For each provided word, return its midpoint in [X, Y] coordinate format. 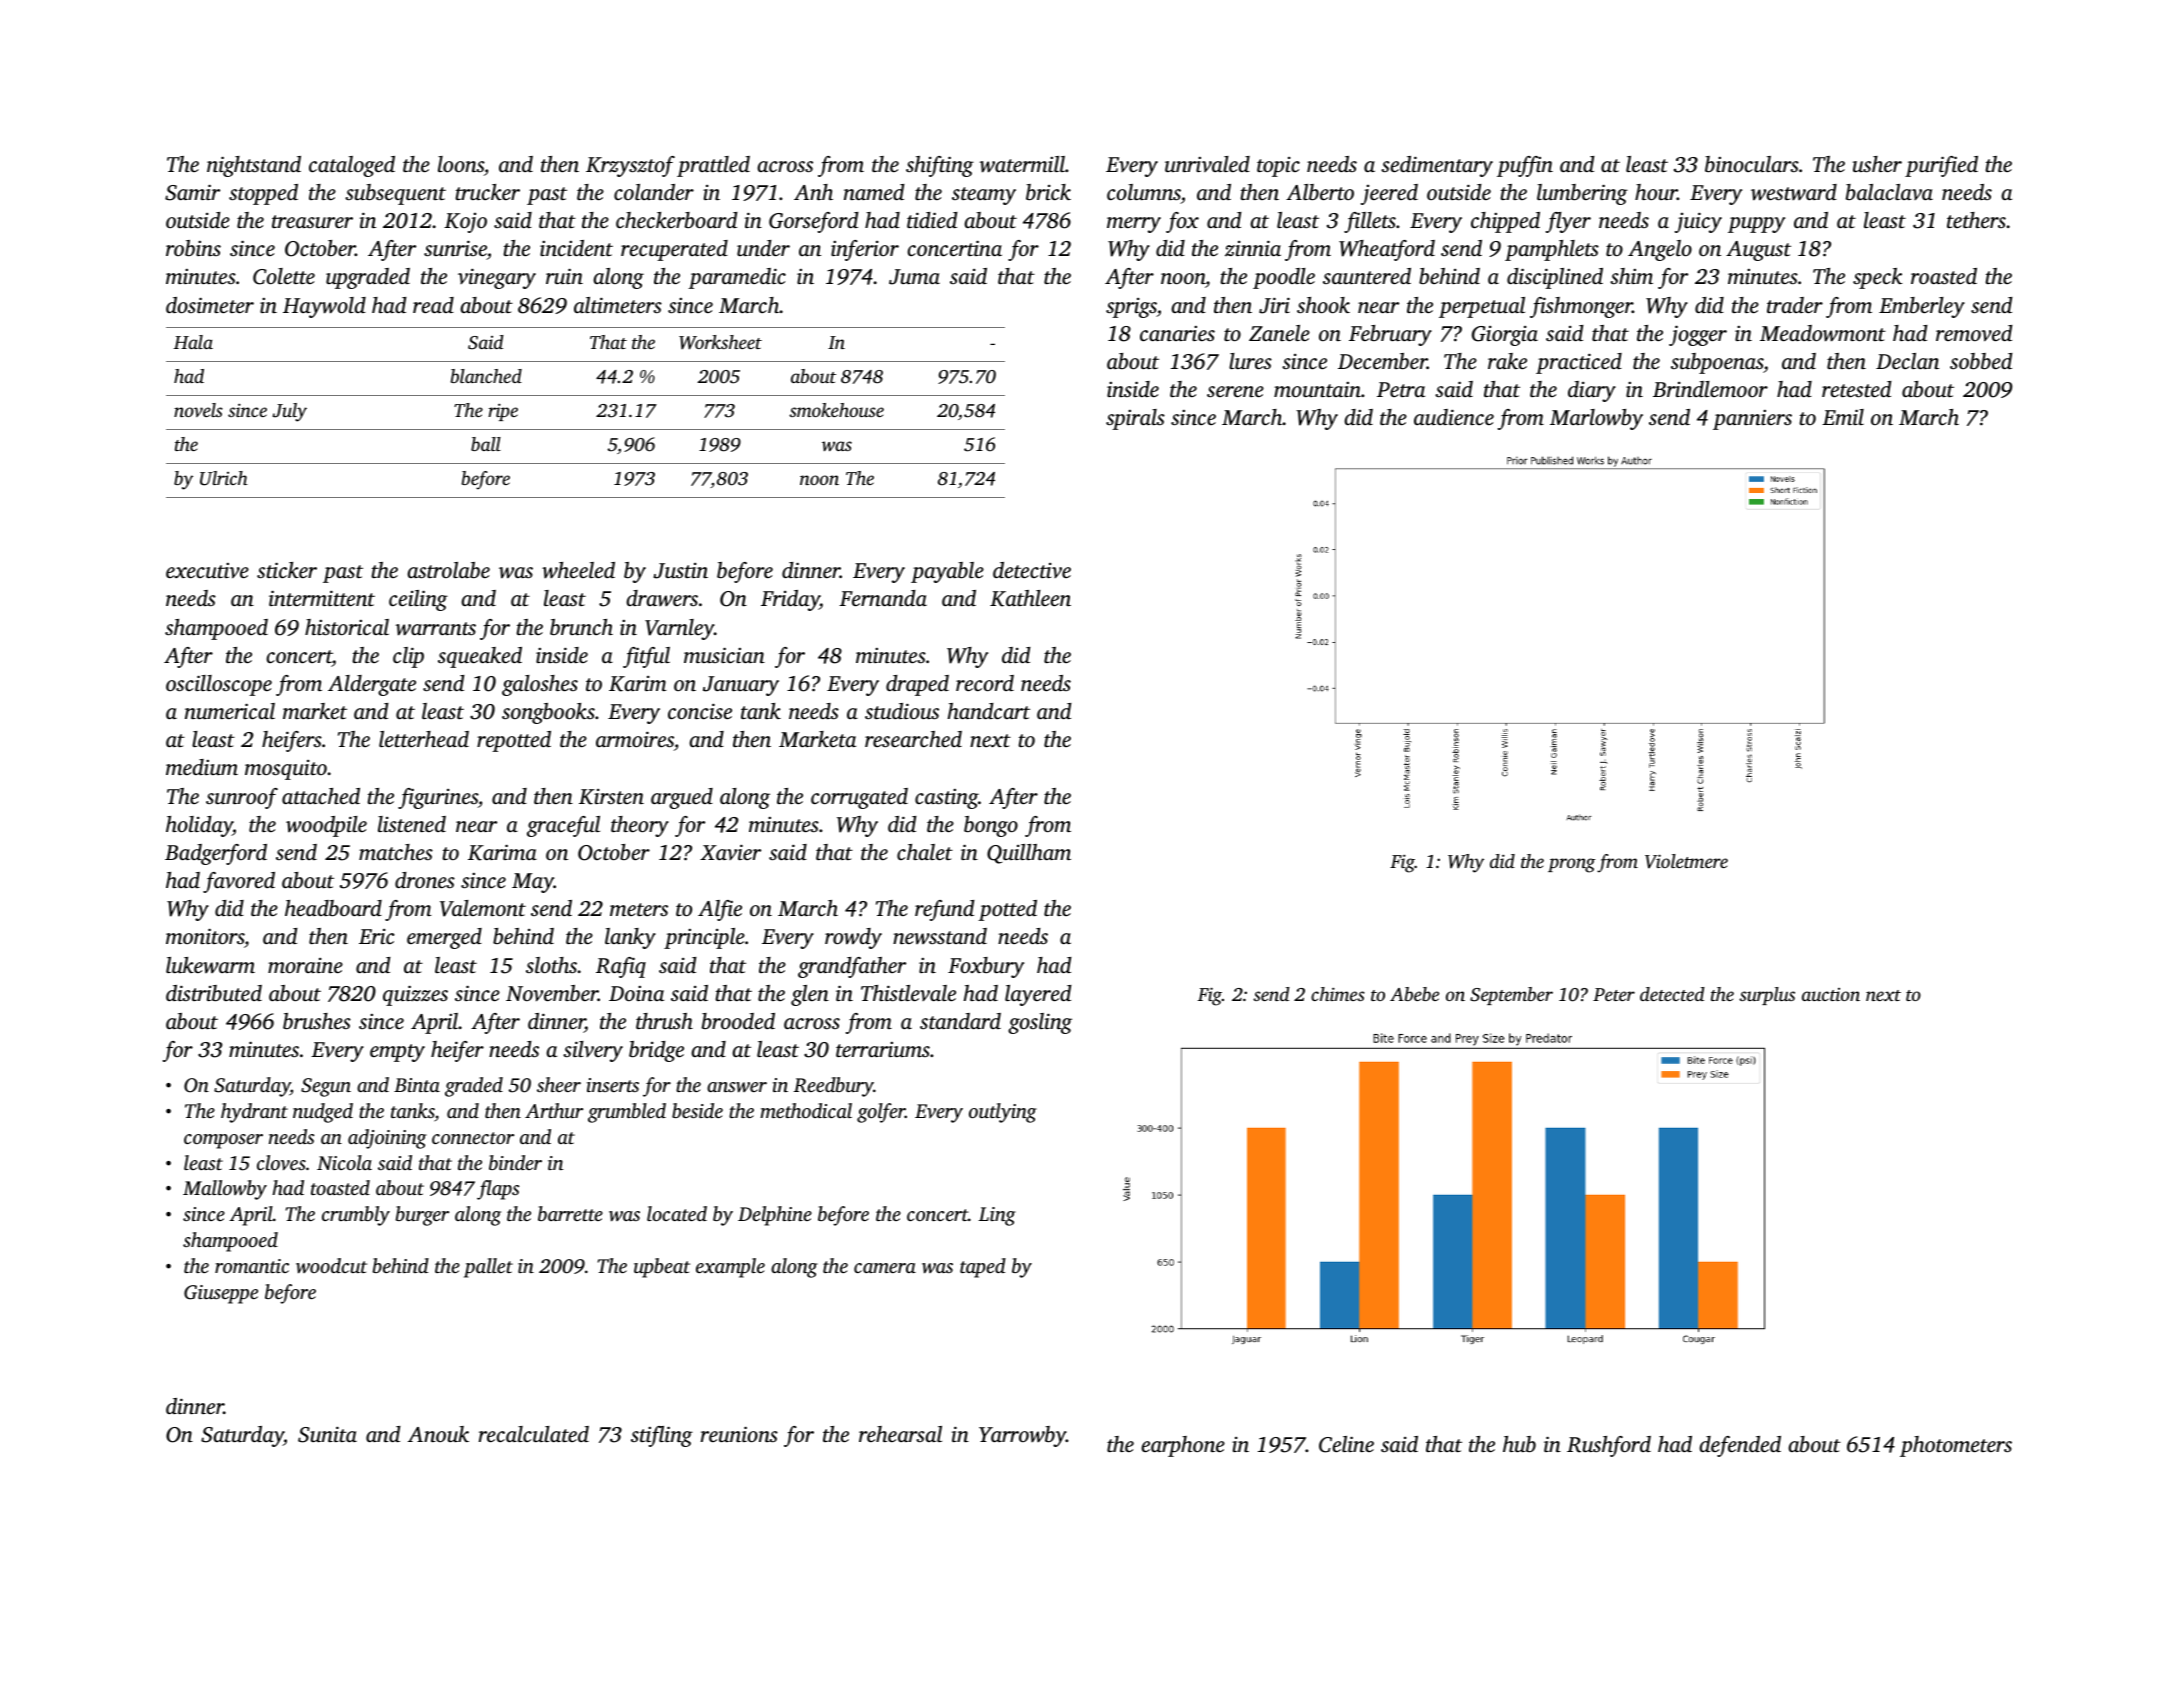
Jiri [1274, 305]
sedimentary [1437, 166]
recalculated [534, 1434]
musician [724, 655]
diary [1592, 391]
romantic [252, 1266]
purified [1941, 166]
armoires [635, 739]
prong [1572, 865]
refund [945, 910]
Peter [1614, 994]
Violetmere [1686, 861]
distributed [214, 993]
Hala [193, 342]
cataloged [352, 166]
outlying [1003, 1113]
